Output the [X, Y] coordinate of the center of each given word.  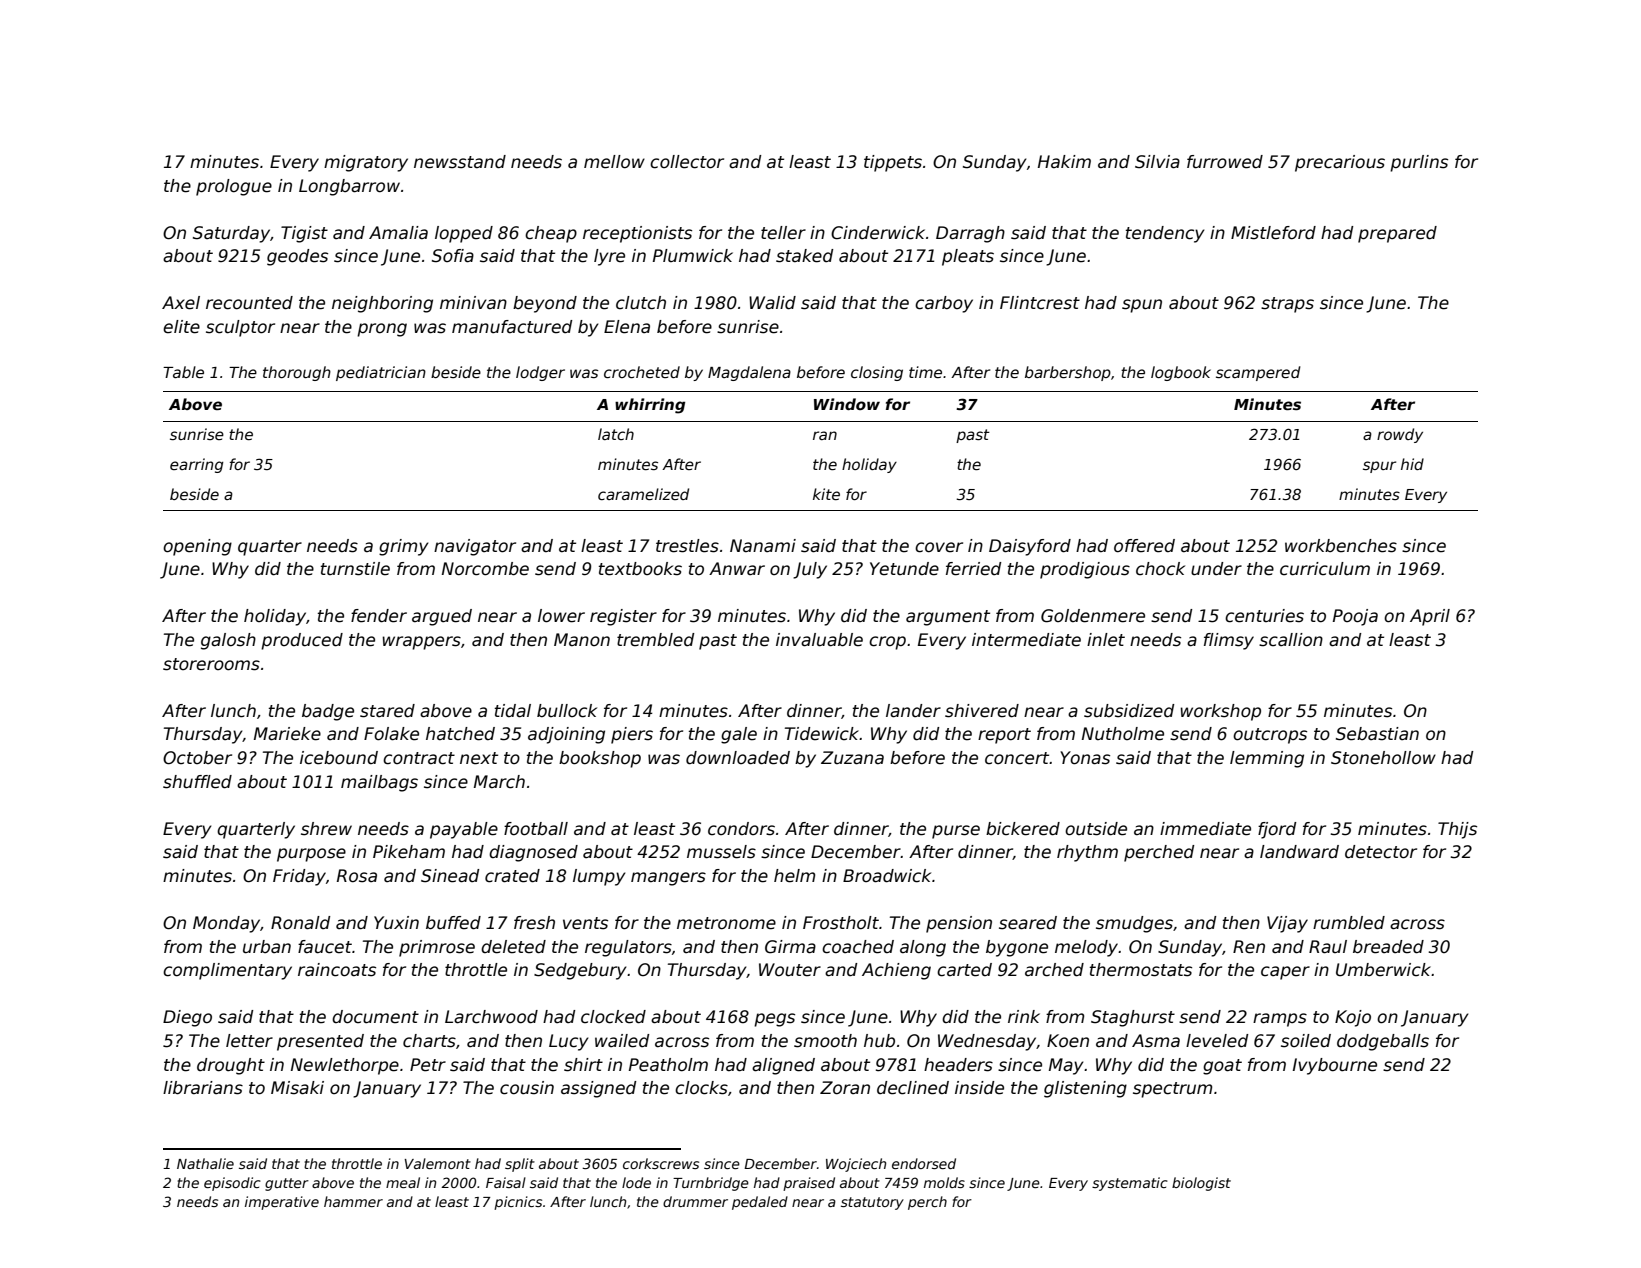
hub [879, 1040]
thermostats [1141, 970]
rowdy [1400, 435]
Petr [428, 1065]
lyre [609, 257]
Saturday [231, 234]
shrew [326, 829]
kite [826, 494]
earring [197, 465]
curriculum [1325, 569]
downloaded [738, 758]
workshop [1220, 712]
